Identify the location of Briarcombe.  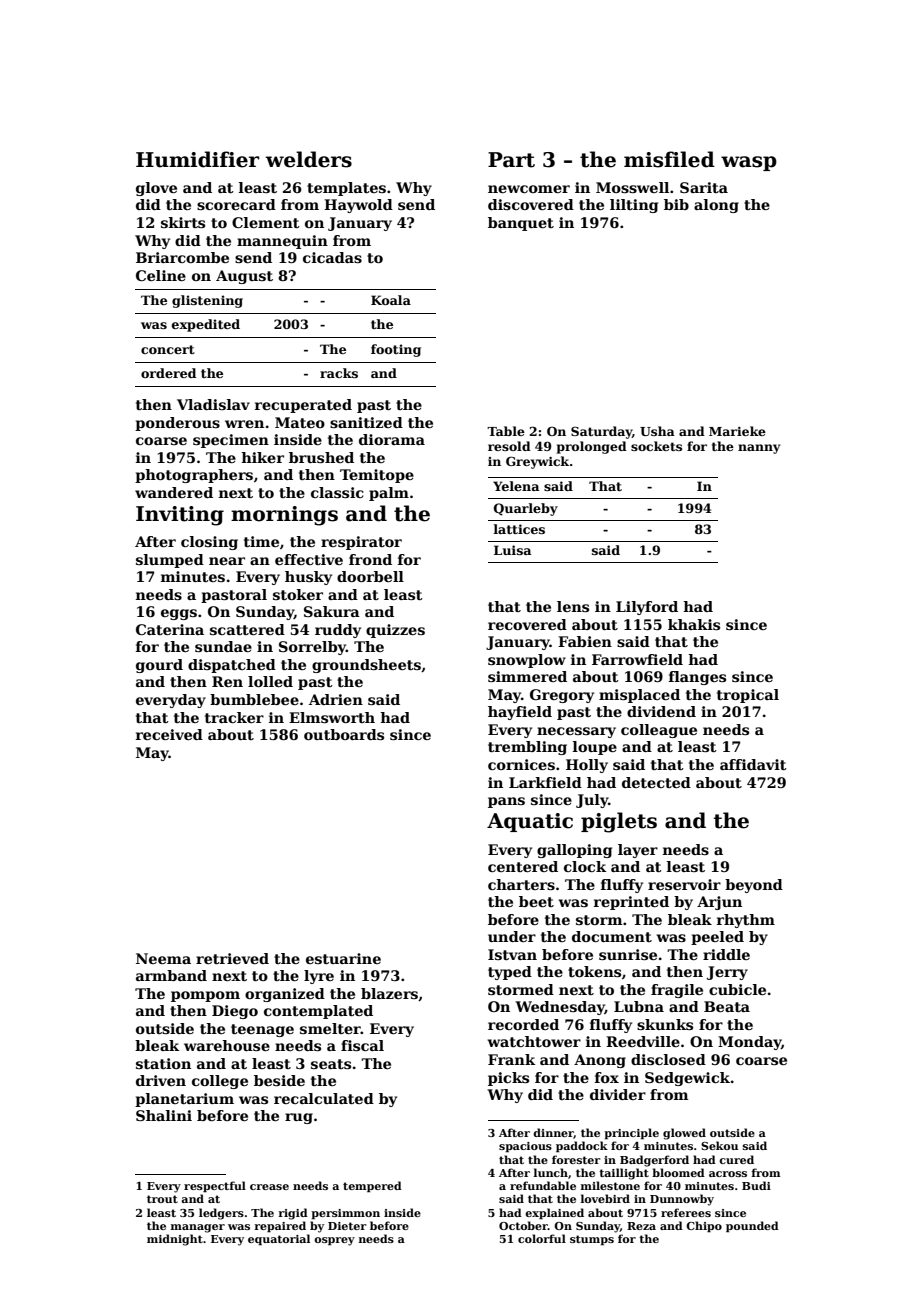
(182, 257).
